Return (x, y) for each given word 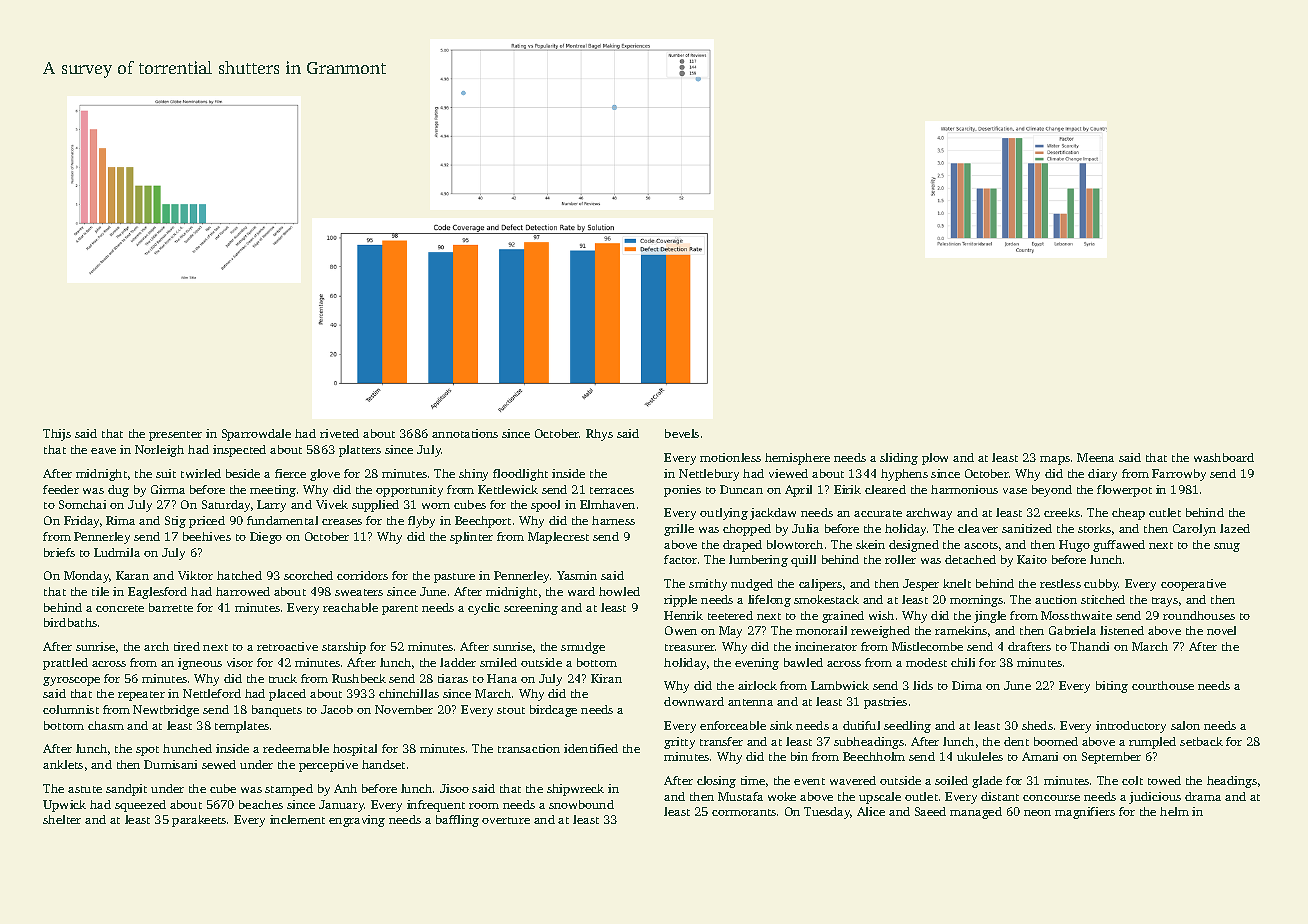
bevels (682, 433)
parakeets (199, 821)
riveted (339, 433)
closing (716, 782)
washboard (1224, 457)
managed (976, 813)
